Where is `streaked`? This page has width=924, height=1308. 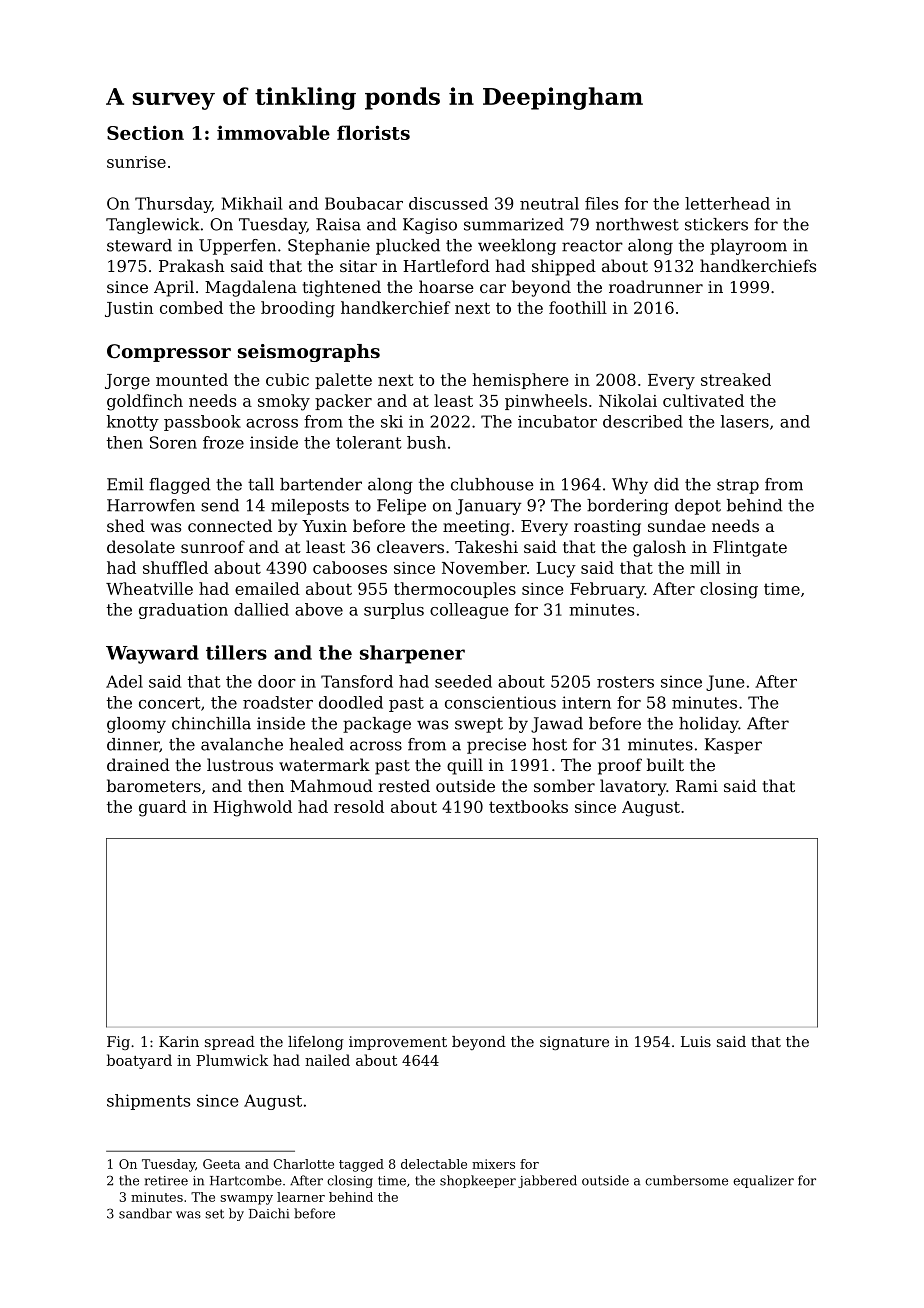
streaked is located at coordinates (736, 379).
